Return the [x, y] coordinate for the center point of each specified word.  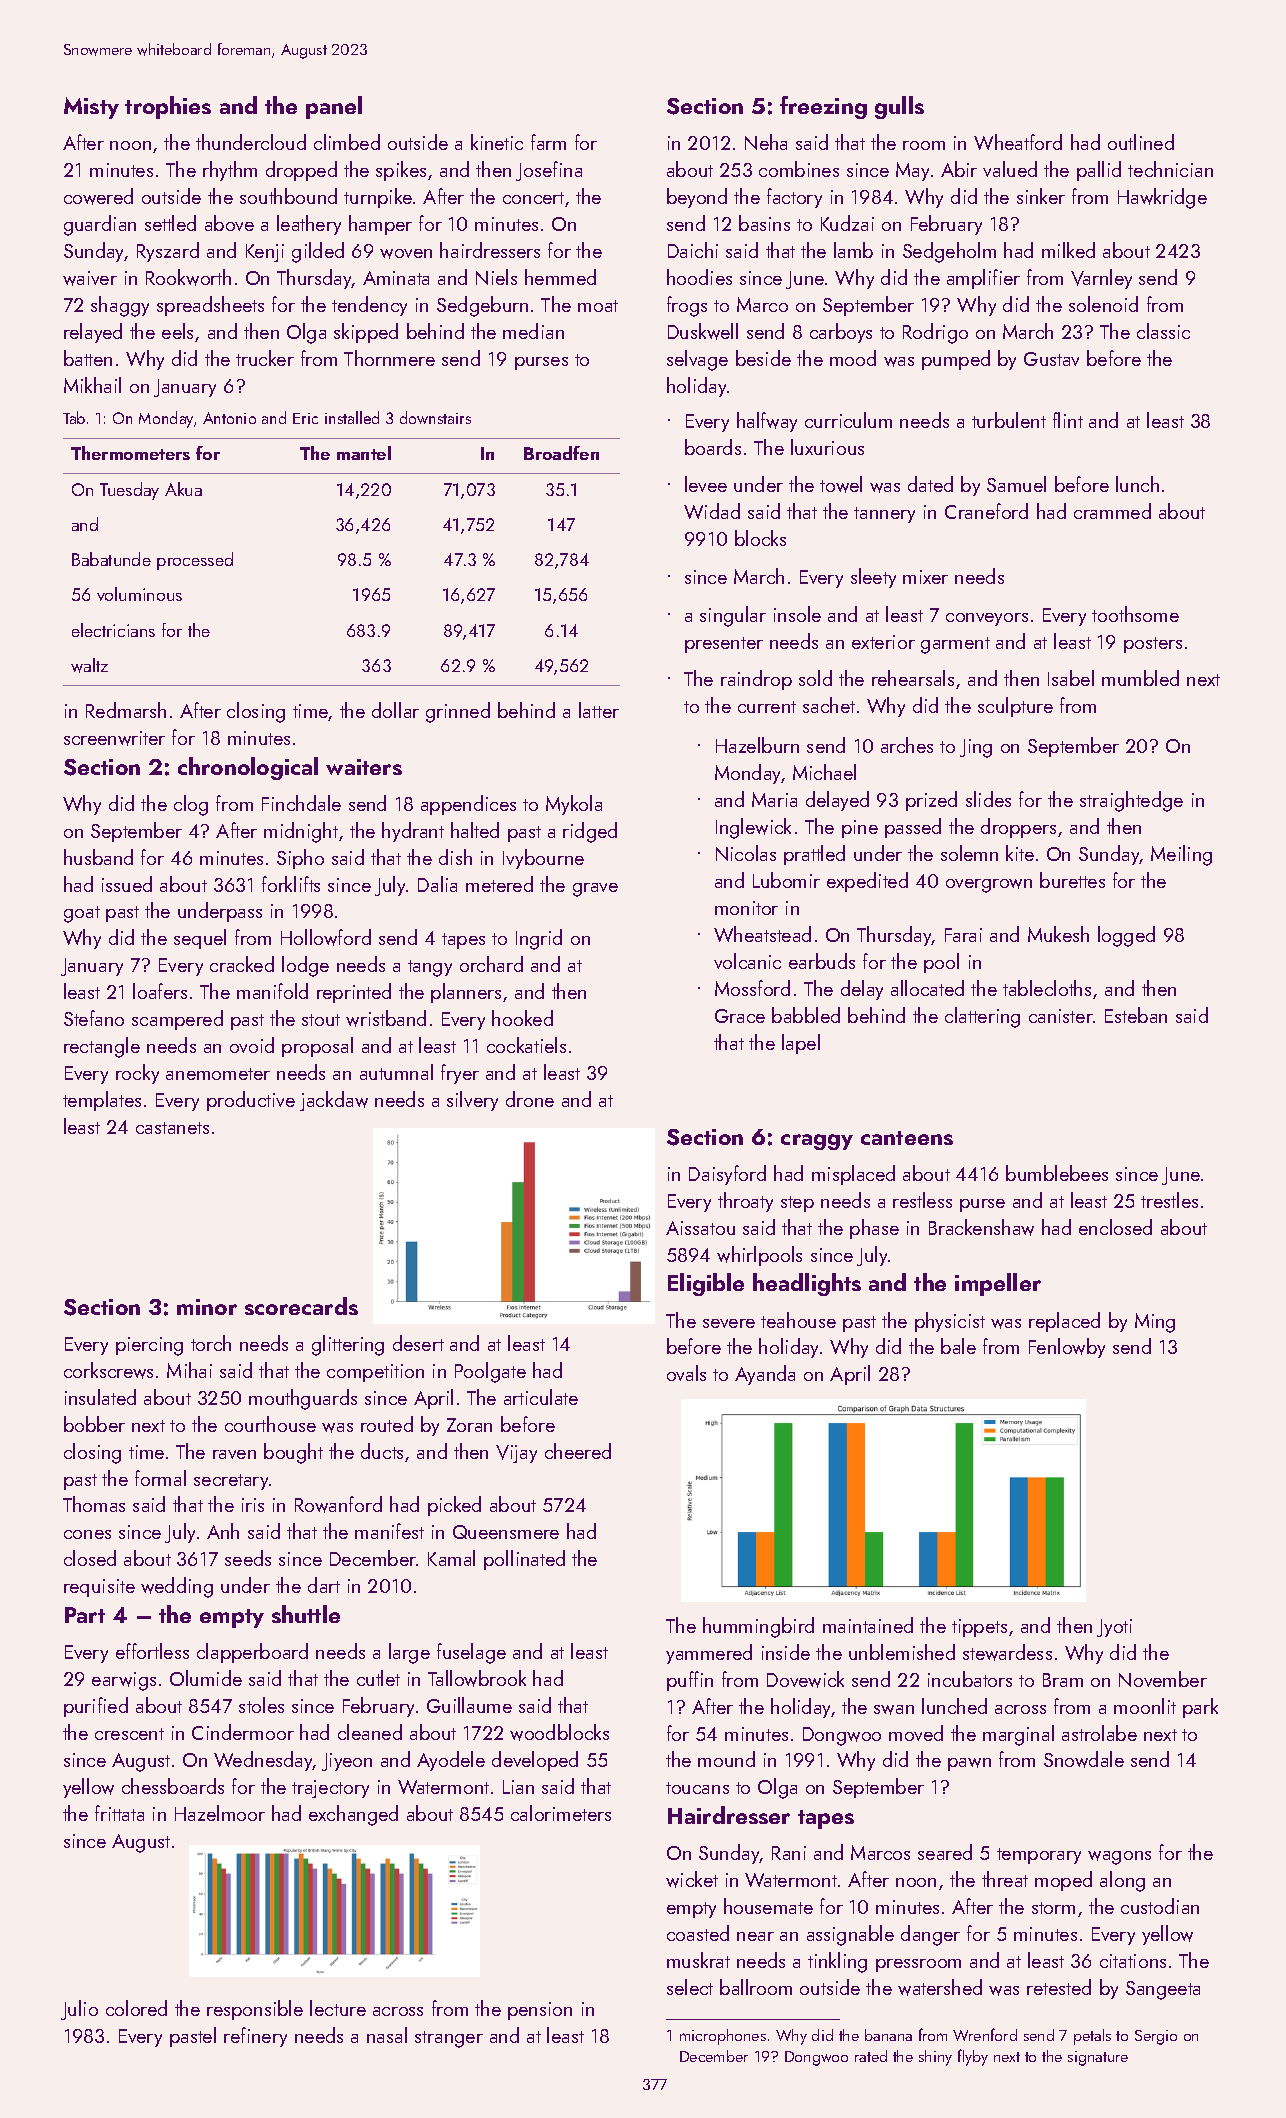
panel [334, 107]
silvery [472, 1101]
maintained [868, 1625]
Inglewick [753, 828]
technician [1170, 169]
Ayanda [765, 1375]
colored [136, 2008]
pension [540, 2011]
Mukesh [1058, 934]
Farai [963, 935]
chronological [248, 768]
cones [87, 1534]
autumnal [396, 1072]
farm [548, 142]
